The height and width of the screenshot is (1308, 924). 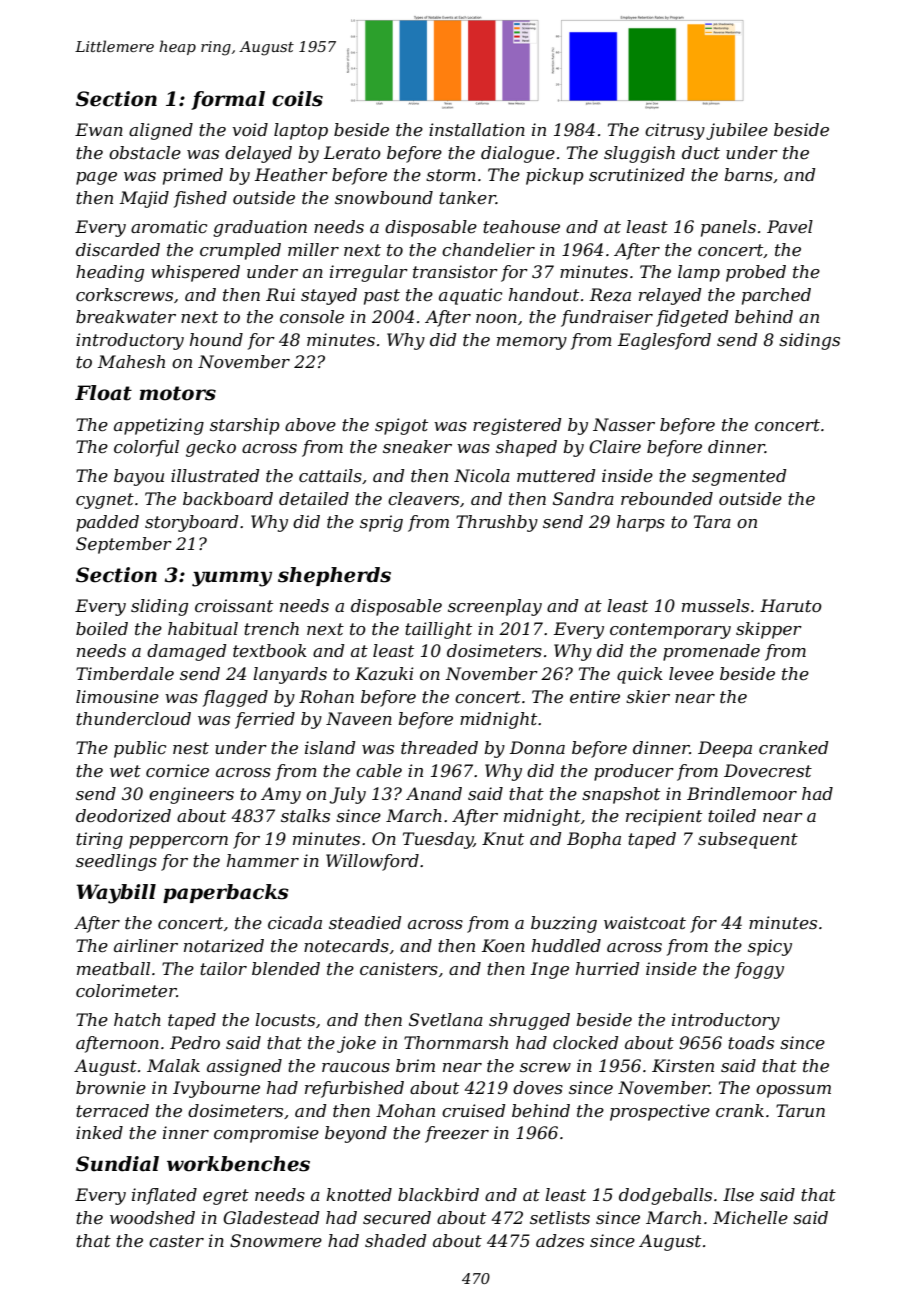 What do you see at coordinates (103, 393) in the screenshot?
I see `Float` at bounding box center [103, 393].
